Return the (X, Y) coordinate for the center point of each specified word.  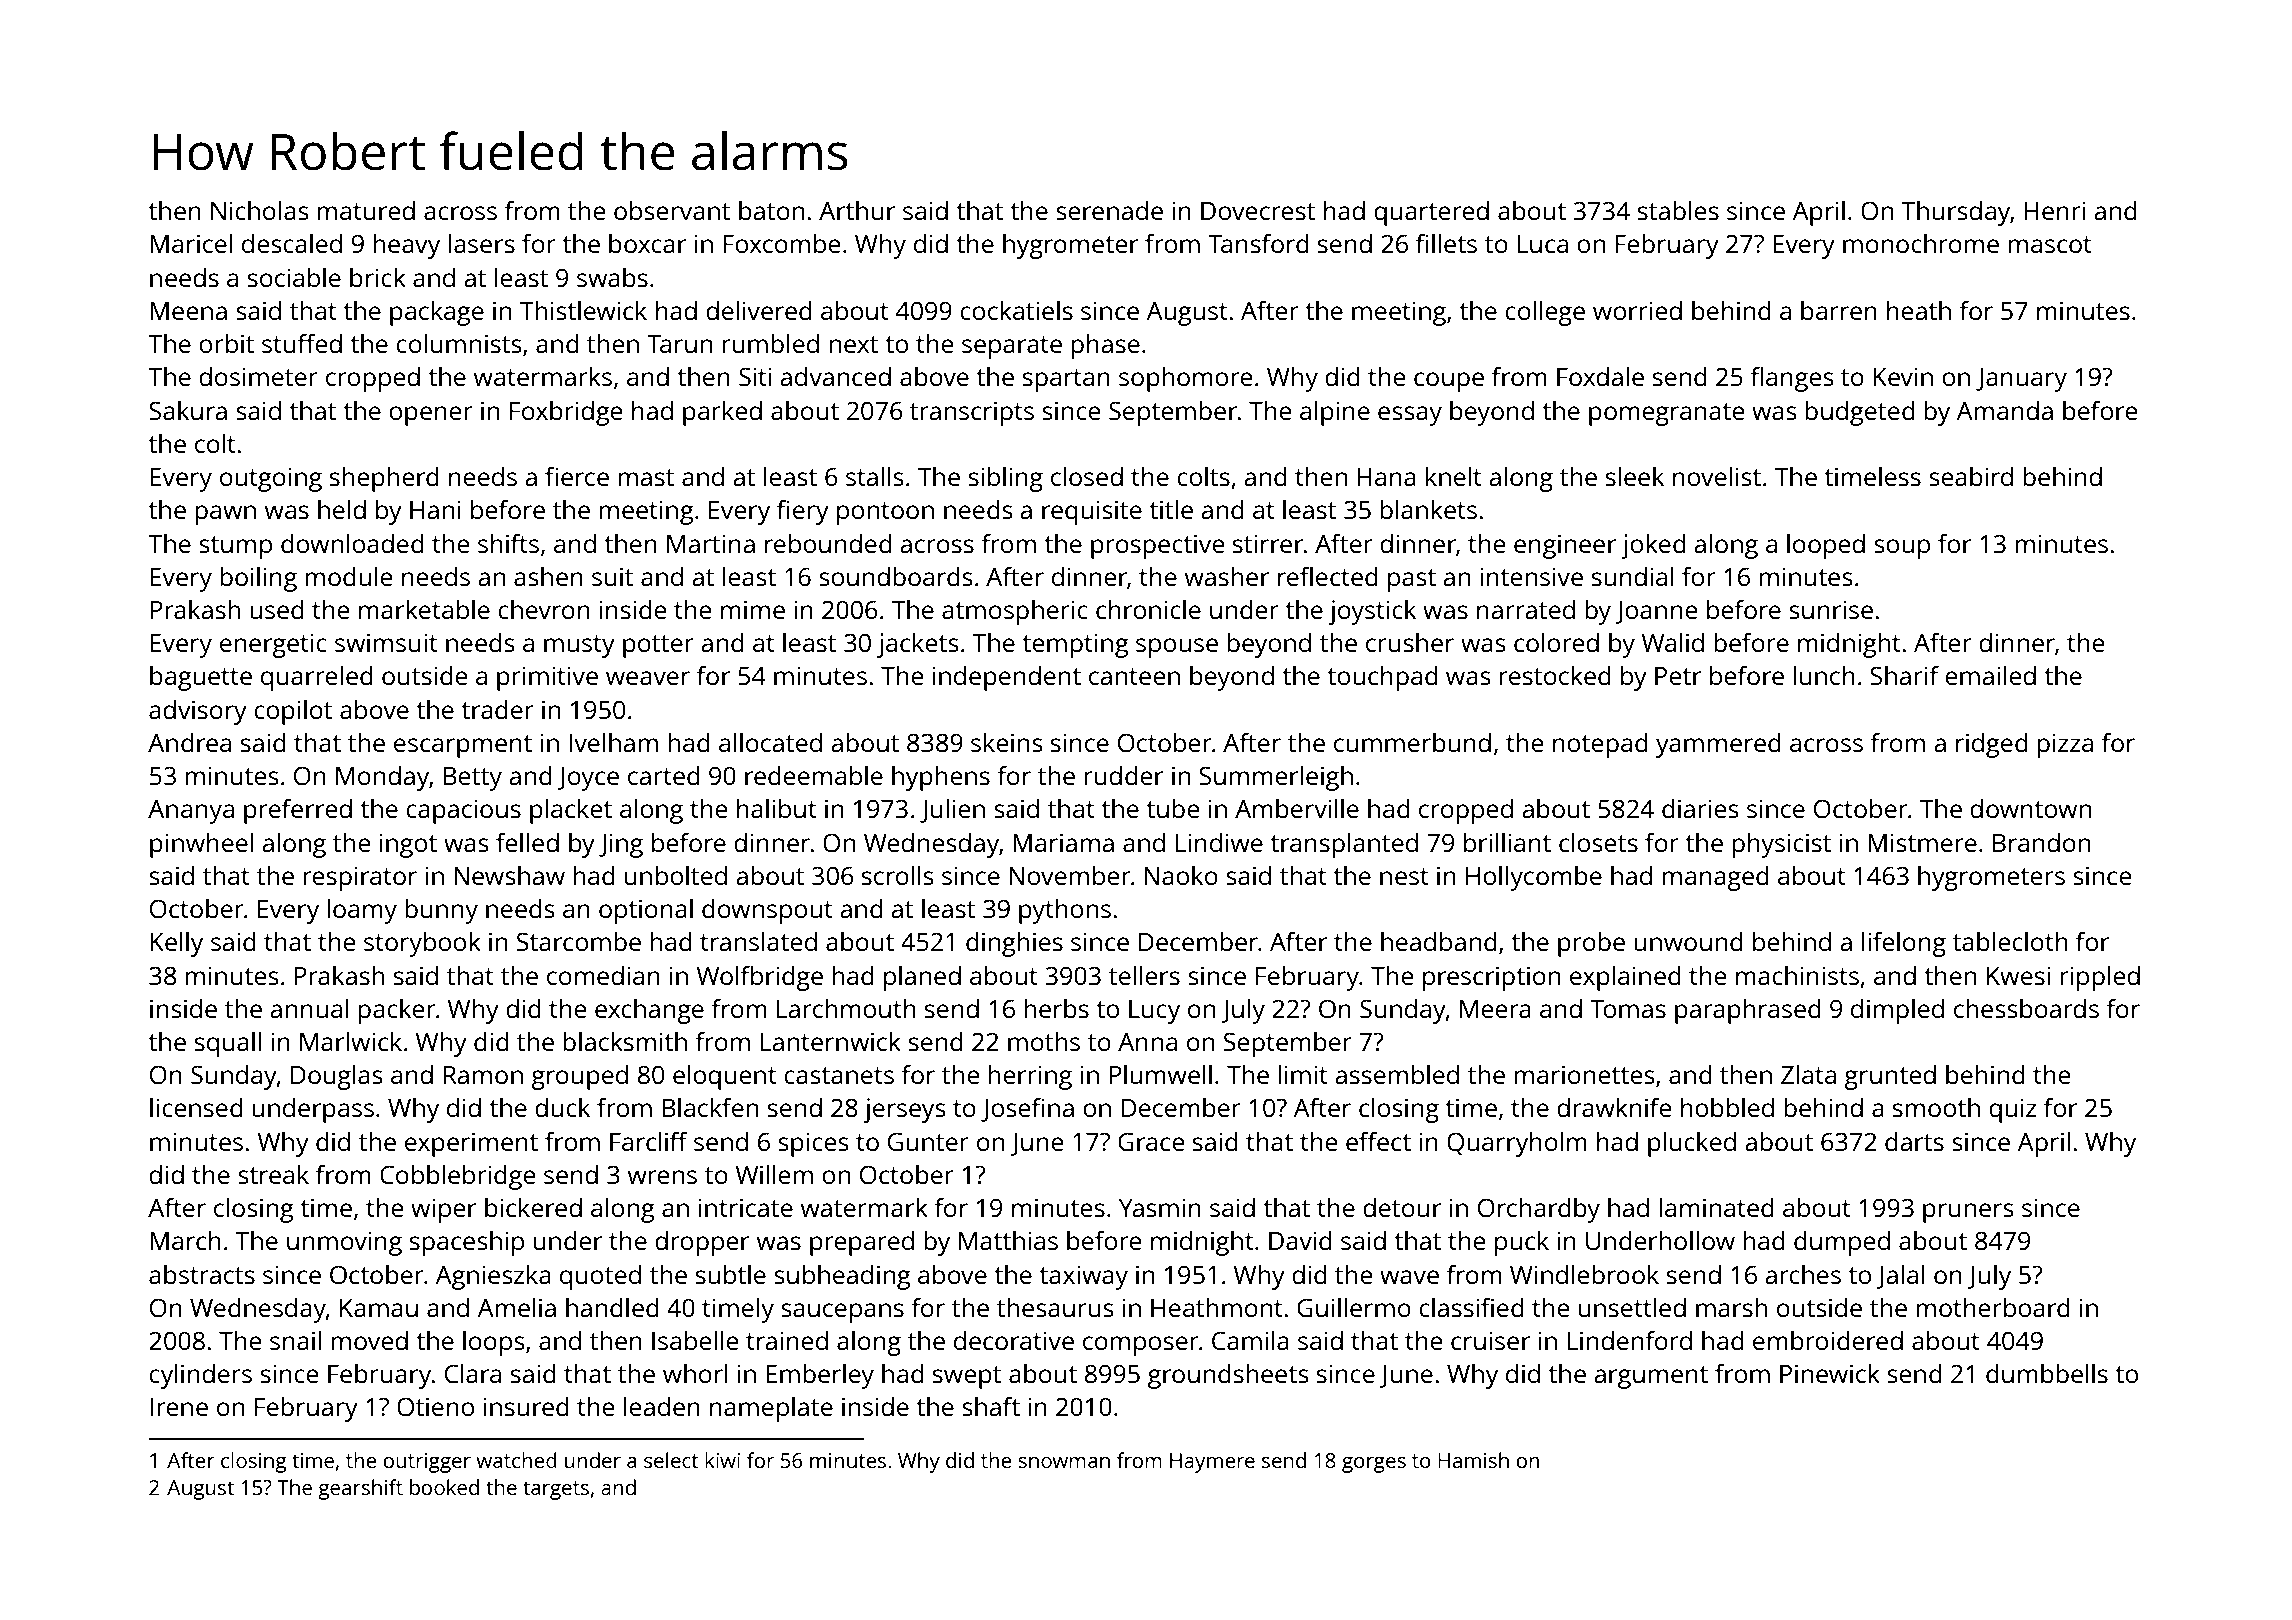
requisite (1092, 512)
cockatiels (1016, 310)
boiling (258, 579)
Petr (1678, 676)
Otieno (435, 1406)
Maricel (191, 243)
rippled (2100, 978)
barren (1839, 310)
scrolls (898, 875)
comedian (603, 975)
